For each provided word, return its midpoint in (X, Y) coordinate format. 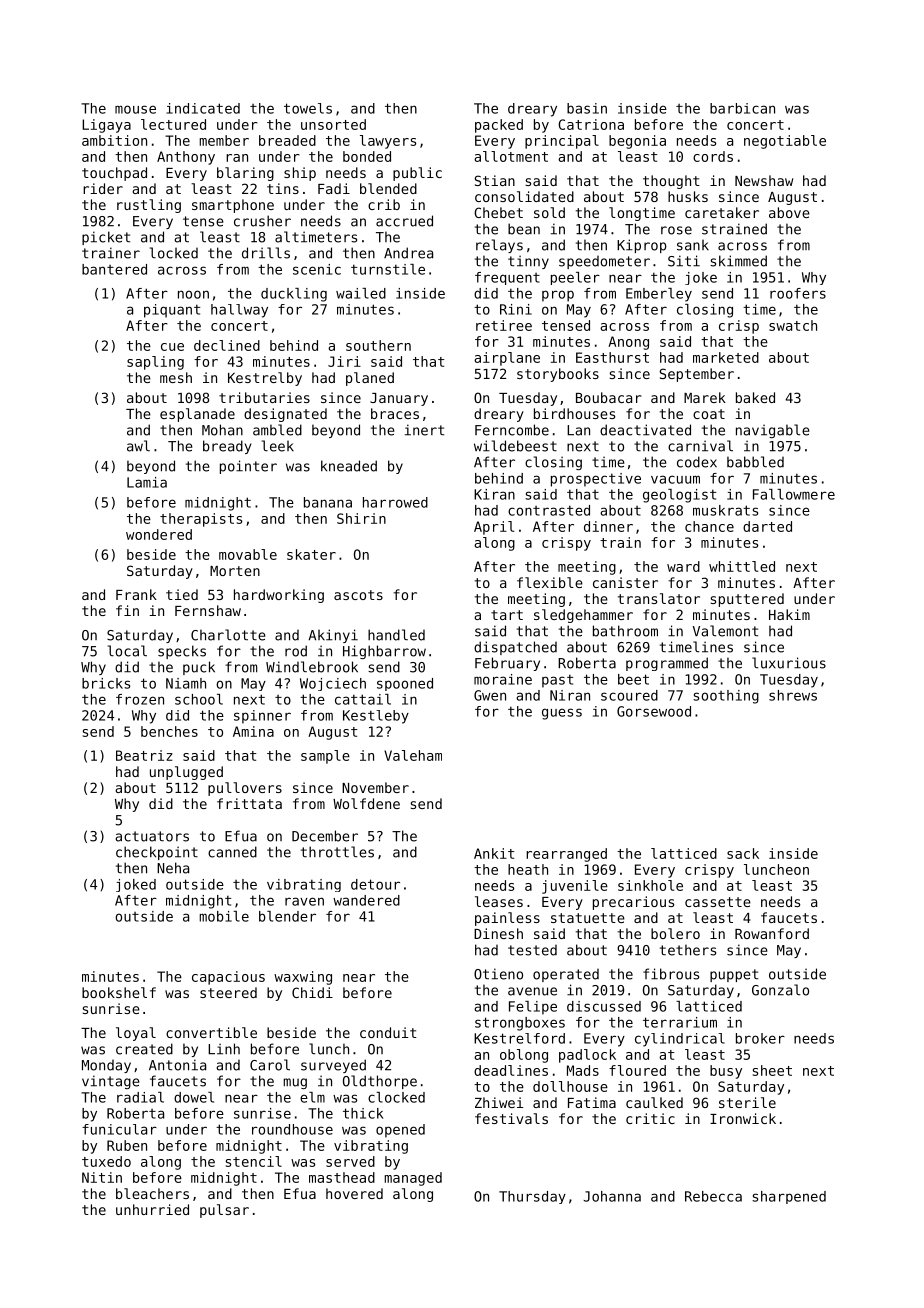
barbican (742, 108)
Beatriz (144, 755)
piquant (172, 311)
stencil (254, 1161)
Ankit (494, 853)
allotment (511, 156)
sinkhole (650, 885)
